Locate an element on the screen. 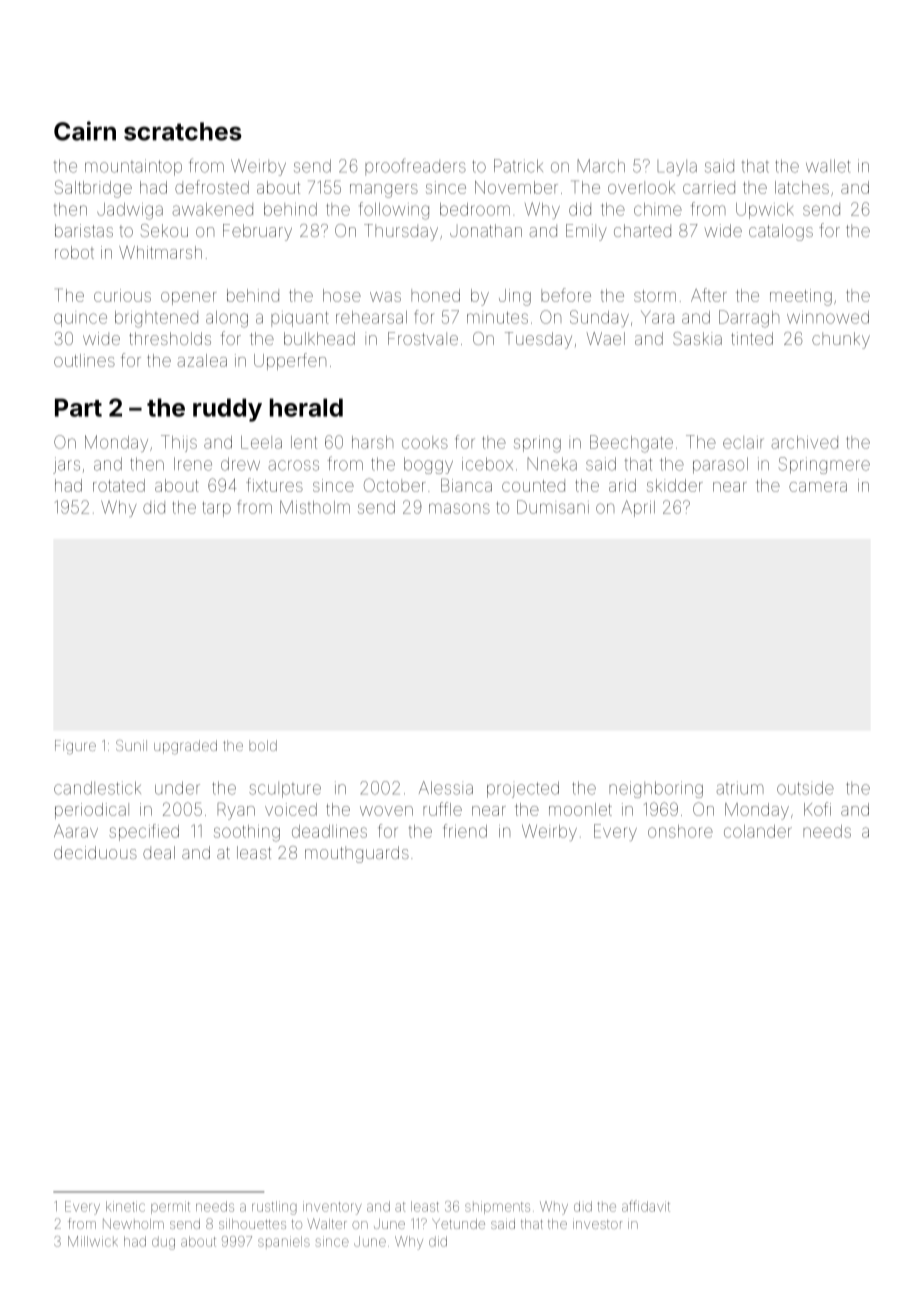 The height and width of the screenshot is (1308, 924). deciduous is located at coordinates (95, 852).
